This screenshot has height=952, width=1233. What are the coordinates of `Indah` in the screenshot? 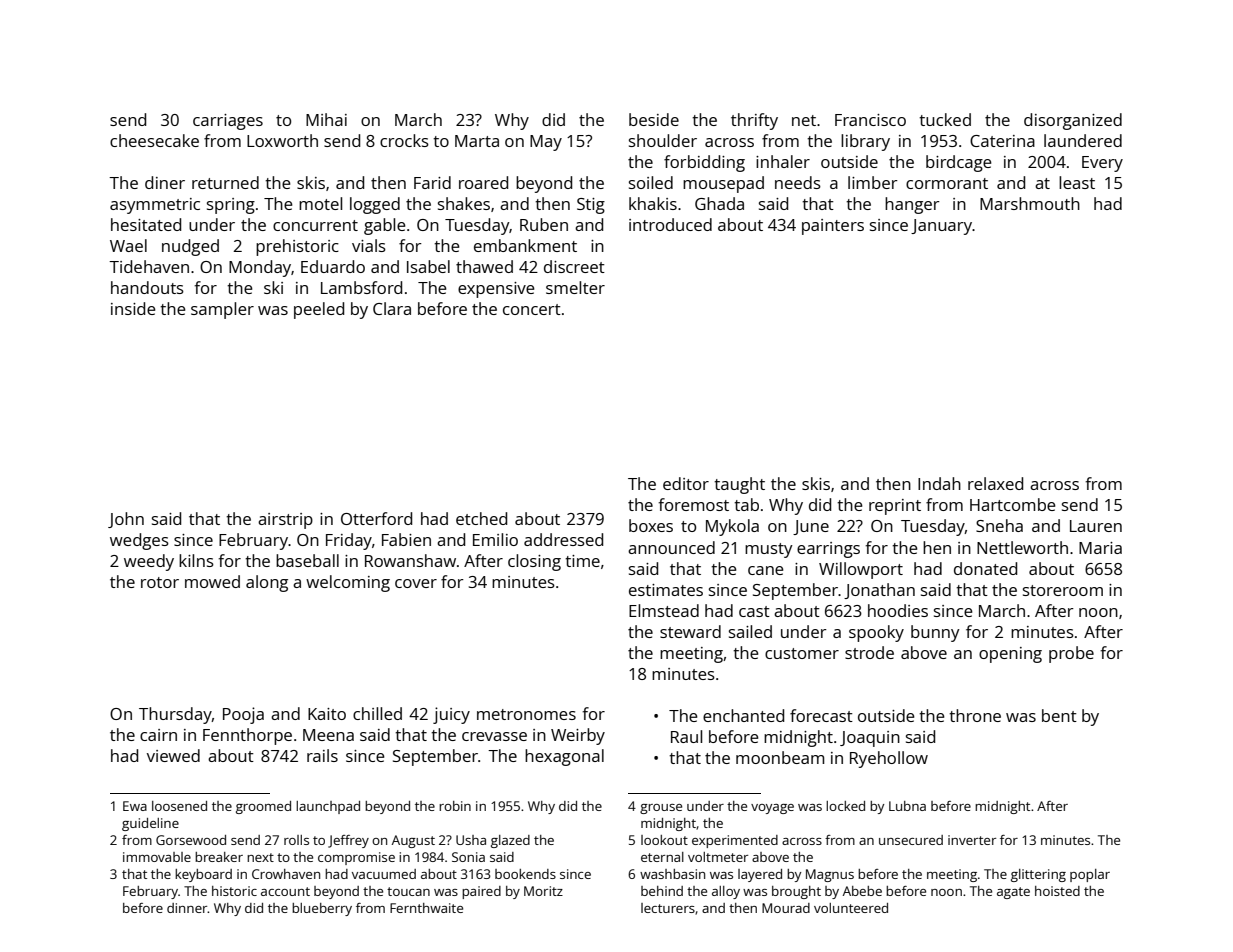 It's located at (939, 483).
